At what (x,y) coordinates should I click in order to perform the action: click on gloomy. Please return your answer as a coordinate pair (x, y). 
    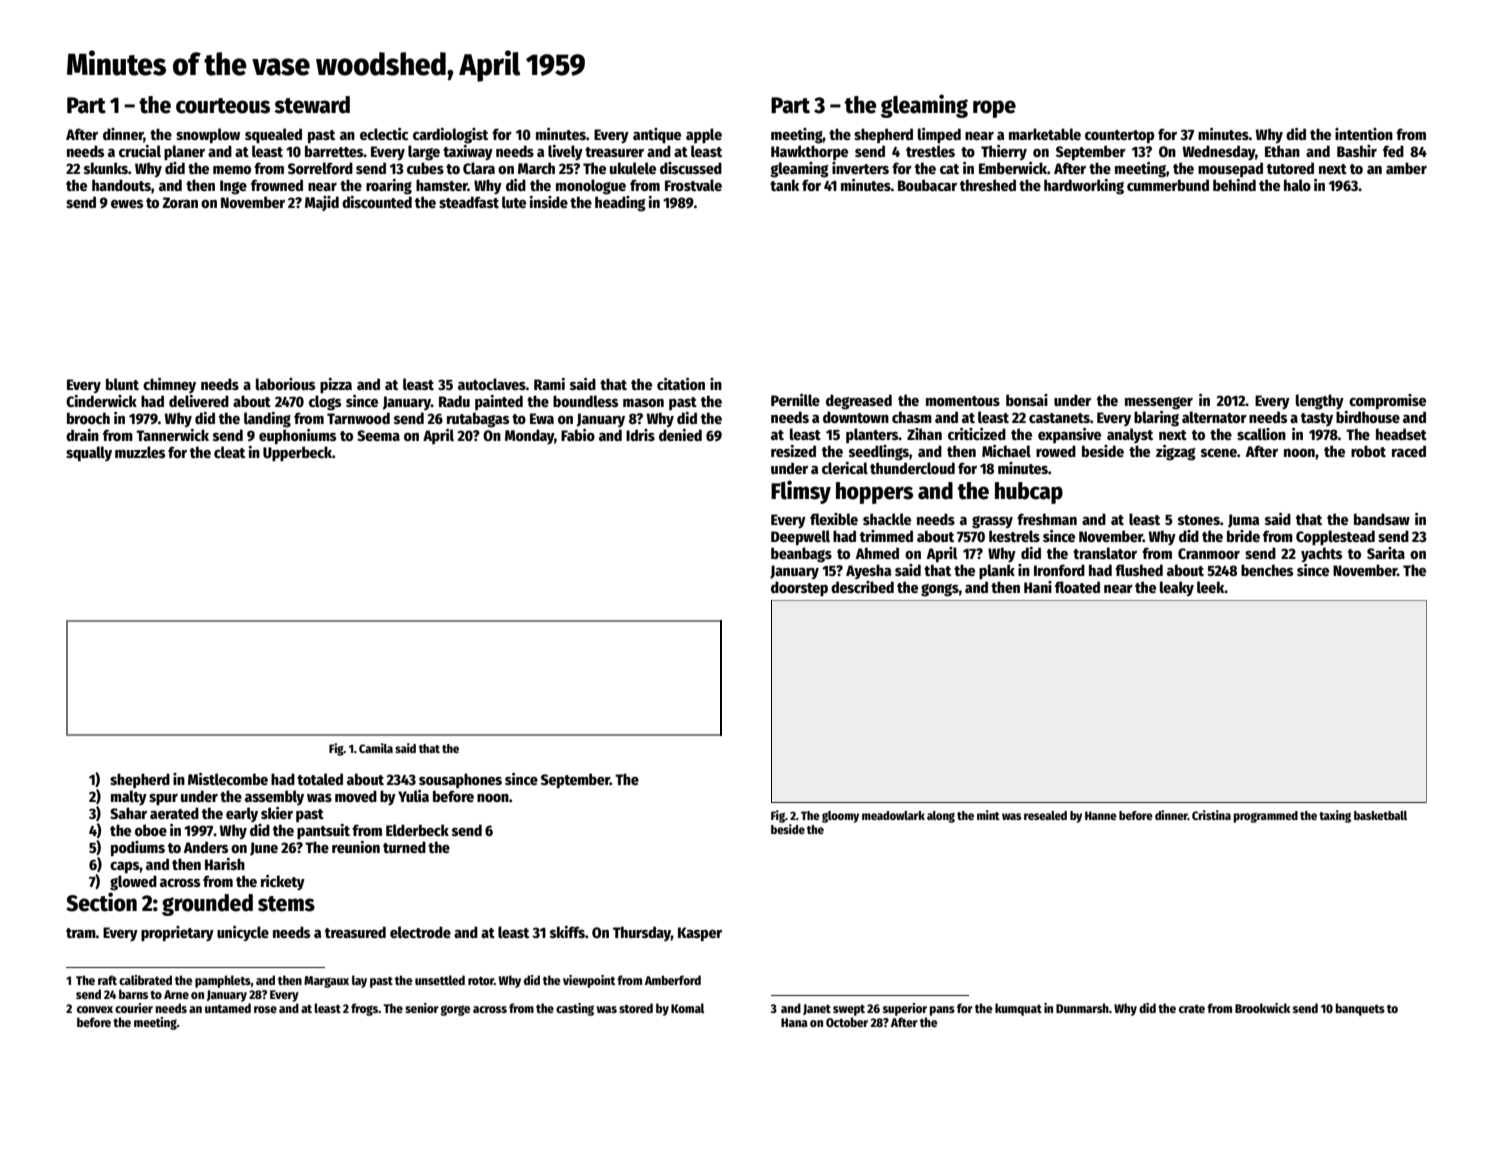
    Looking at the image, I should click on (840, 817).
